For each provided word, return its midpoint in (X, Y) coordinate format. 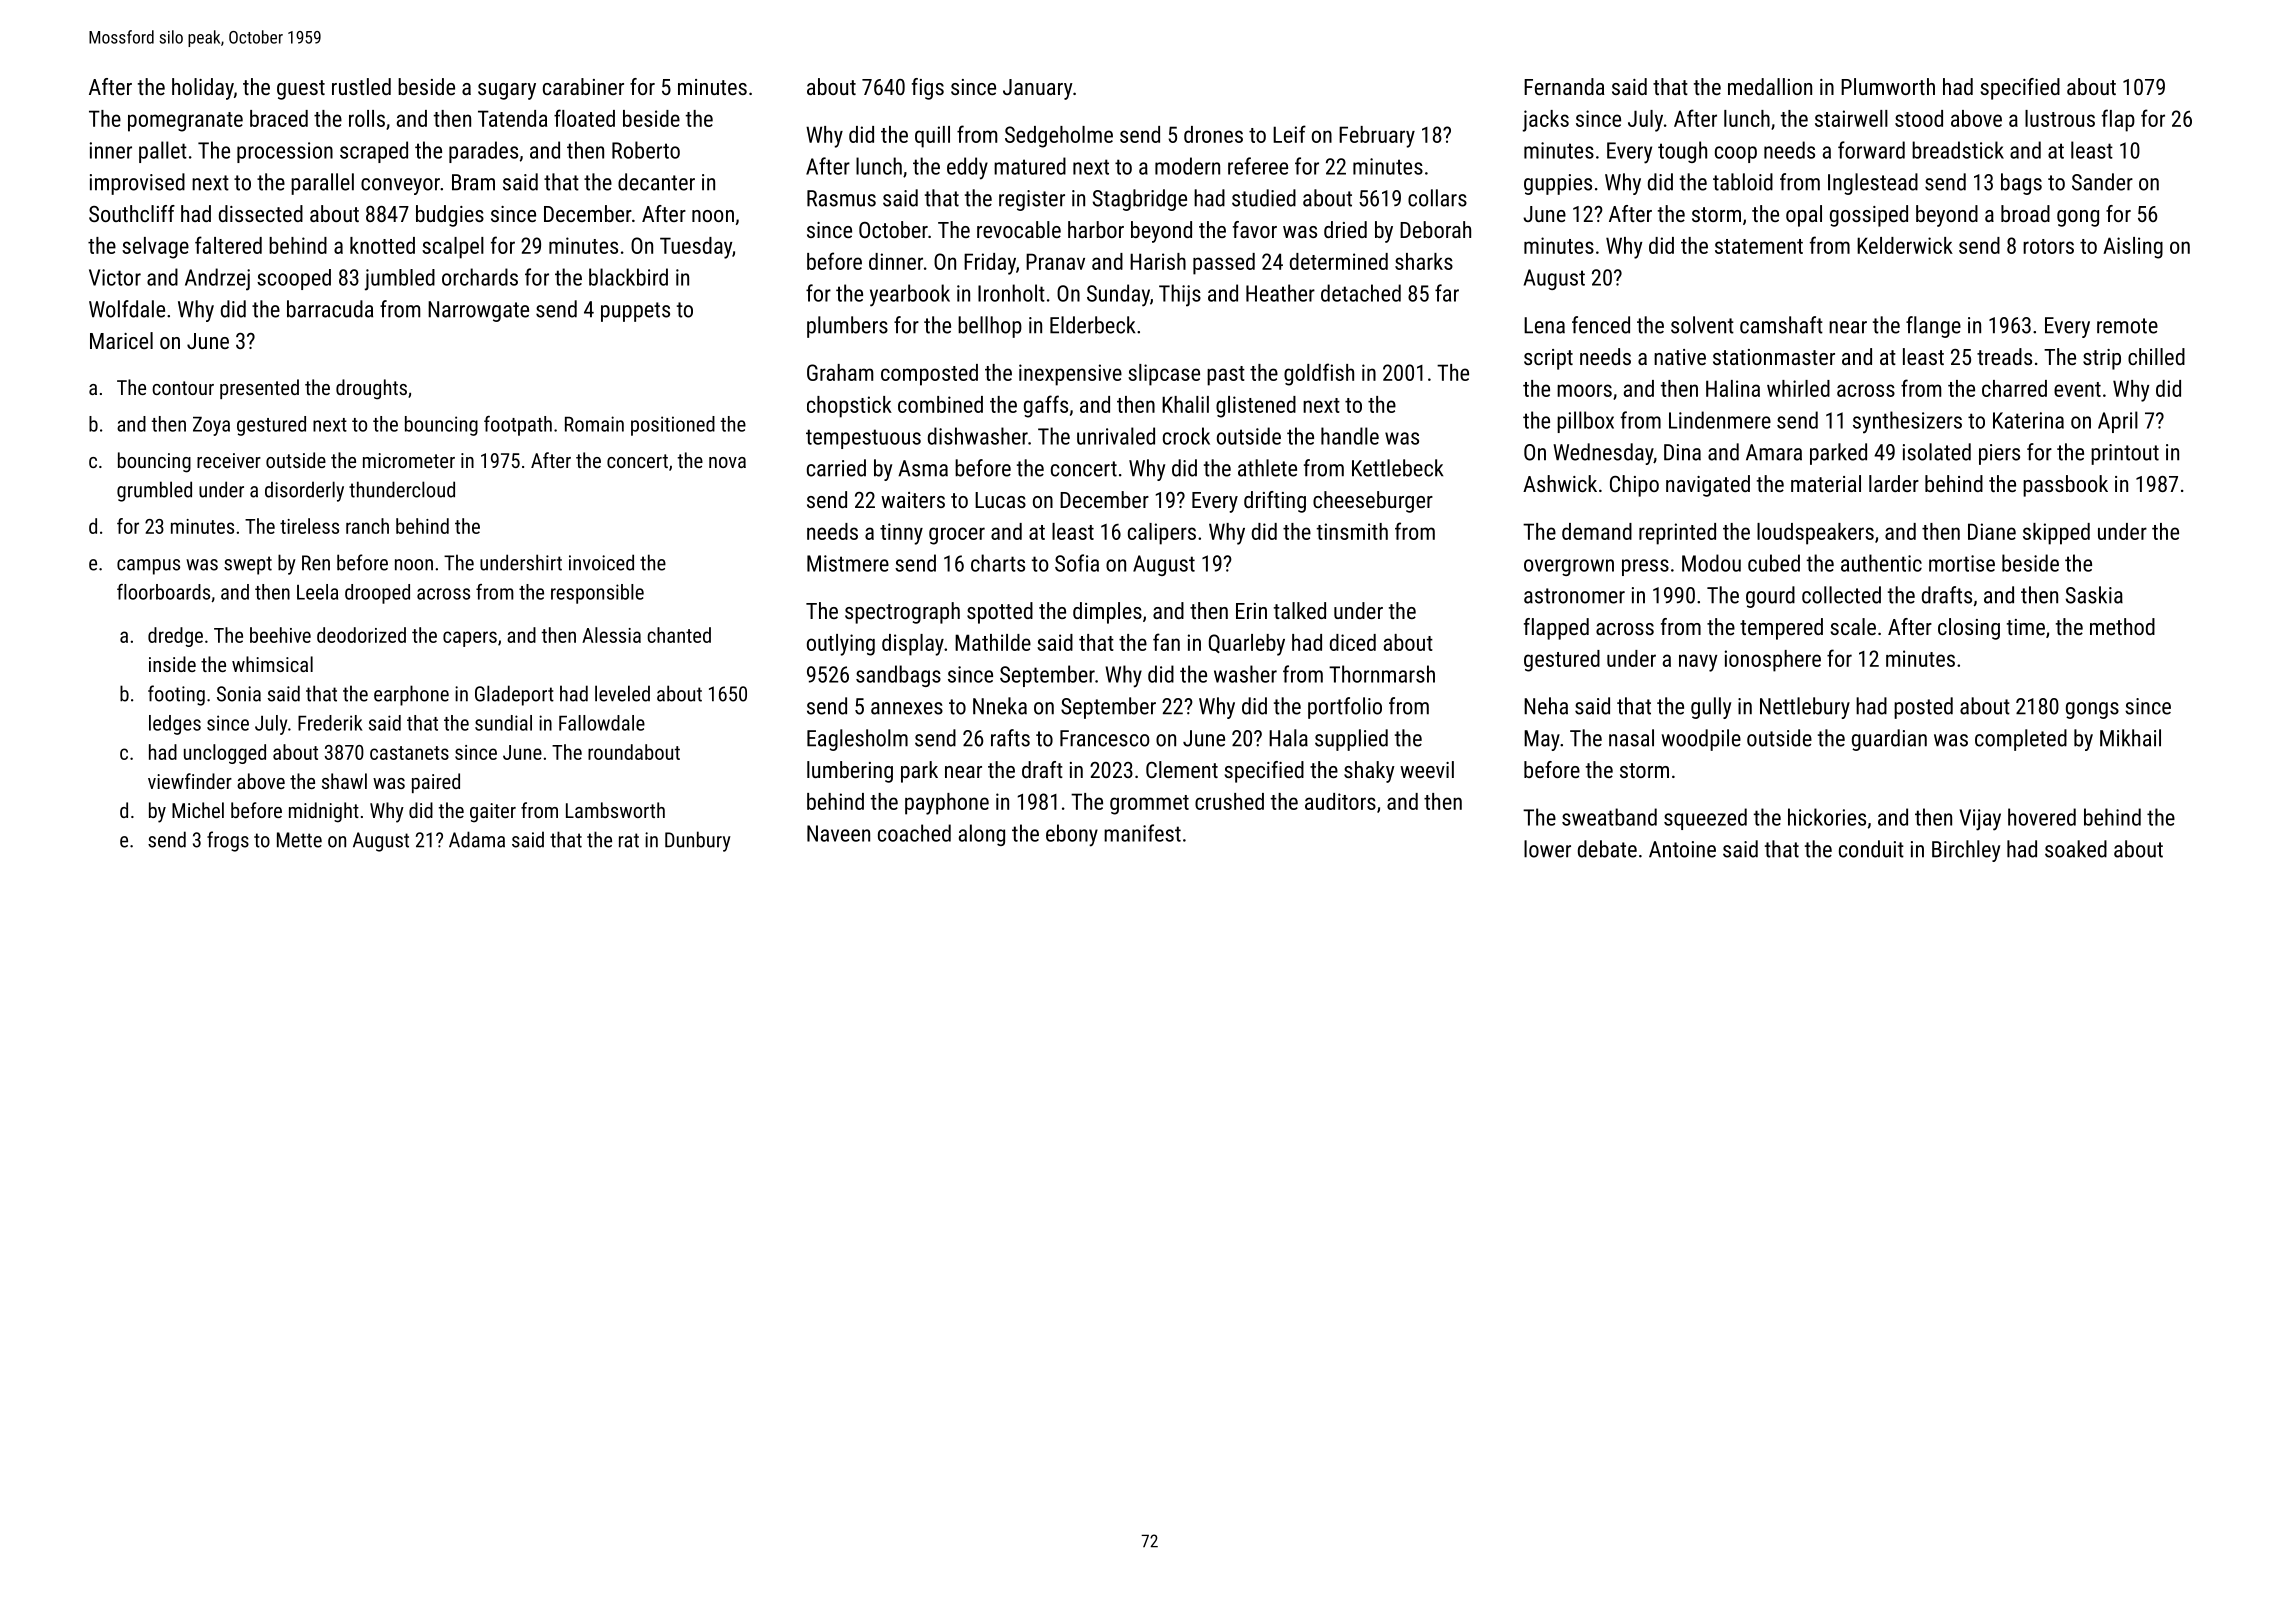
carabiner (583, 86)
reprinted (1677, 534)
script (1548, 359)
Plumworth (1888, 86)
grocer (957, 536)
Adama (477, 839)
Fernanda (1564, 86)
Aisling (2133, 248)
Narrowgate (478, 311)
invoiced (601, 562)
